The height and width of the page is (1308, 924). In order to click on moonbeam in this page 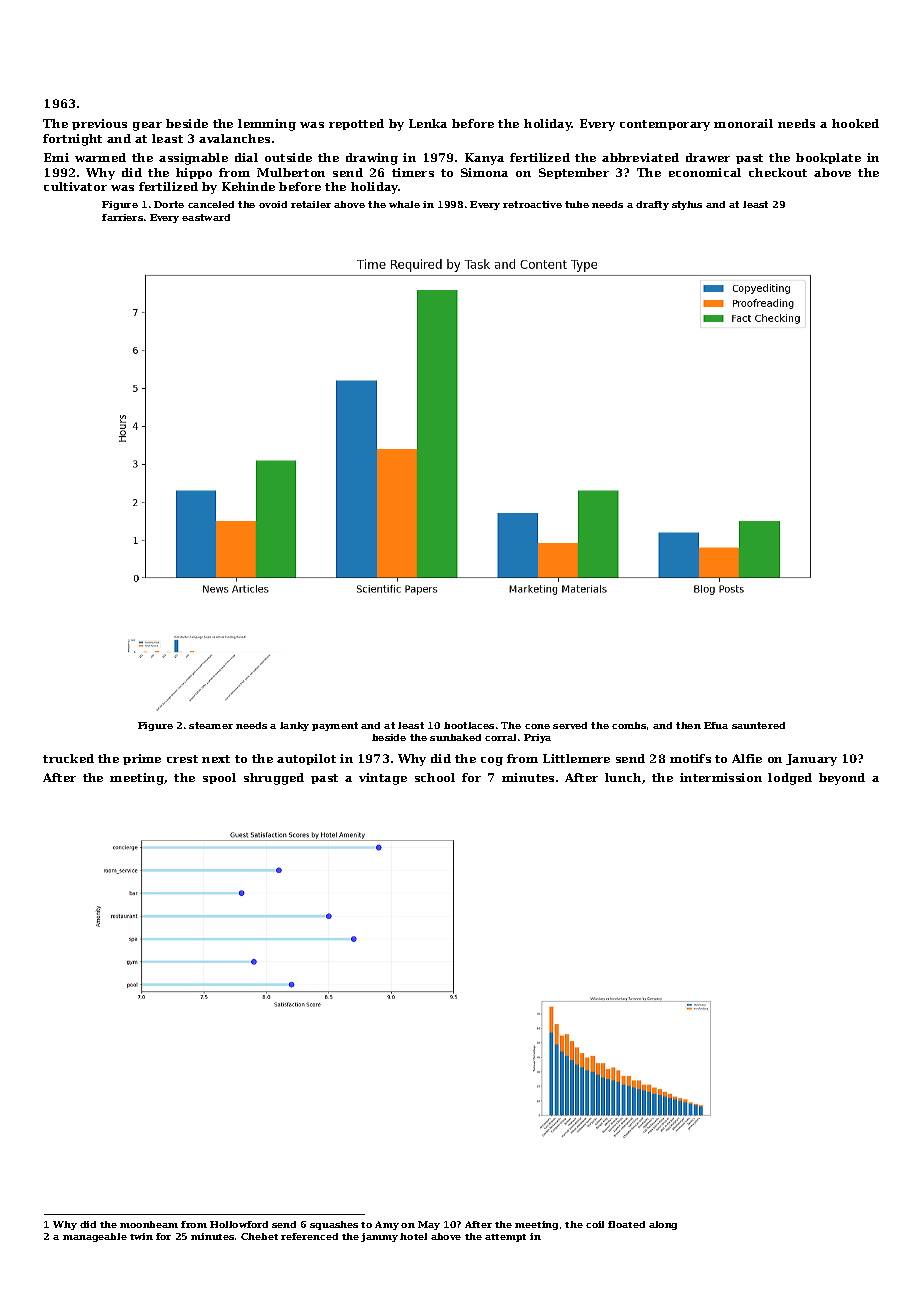, I will do `click(149, 1224)`.
